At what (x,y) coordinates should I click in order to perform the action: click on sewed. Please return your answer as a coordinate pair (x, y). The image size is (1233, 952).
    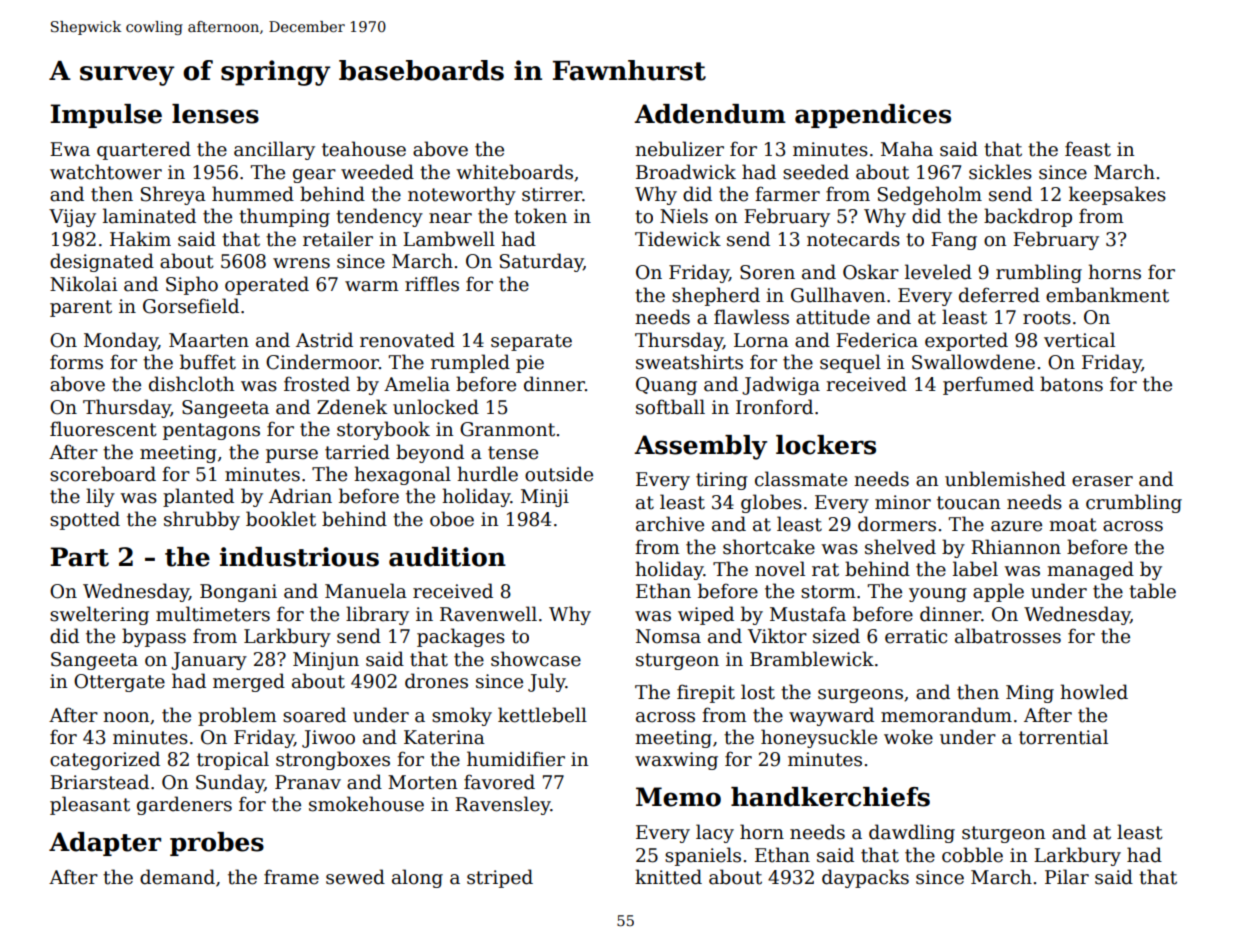
    Looking at the image, I should click on (355, 877).
